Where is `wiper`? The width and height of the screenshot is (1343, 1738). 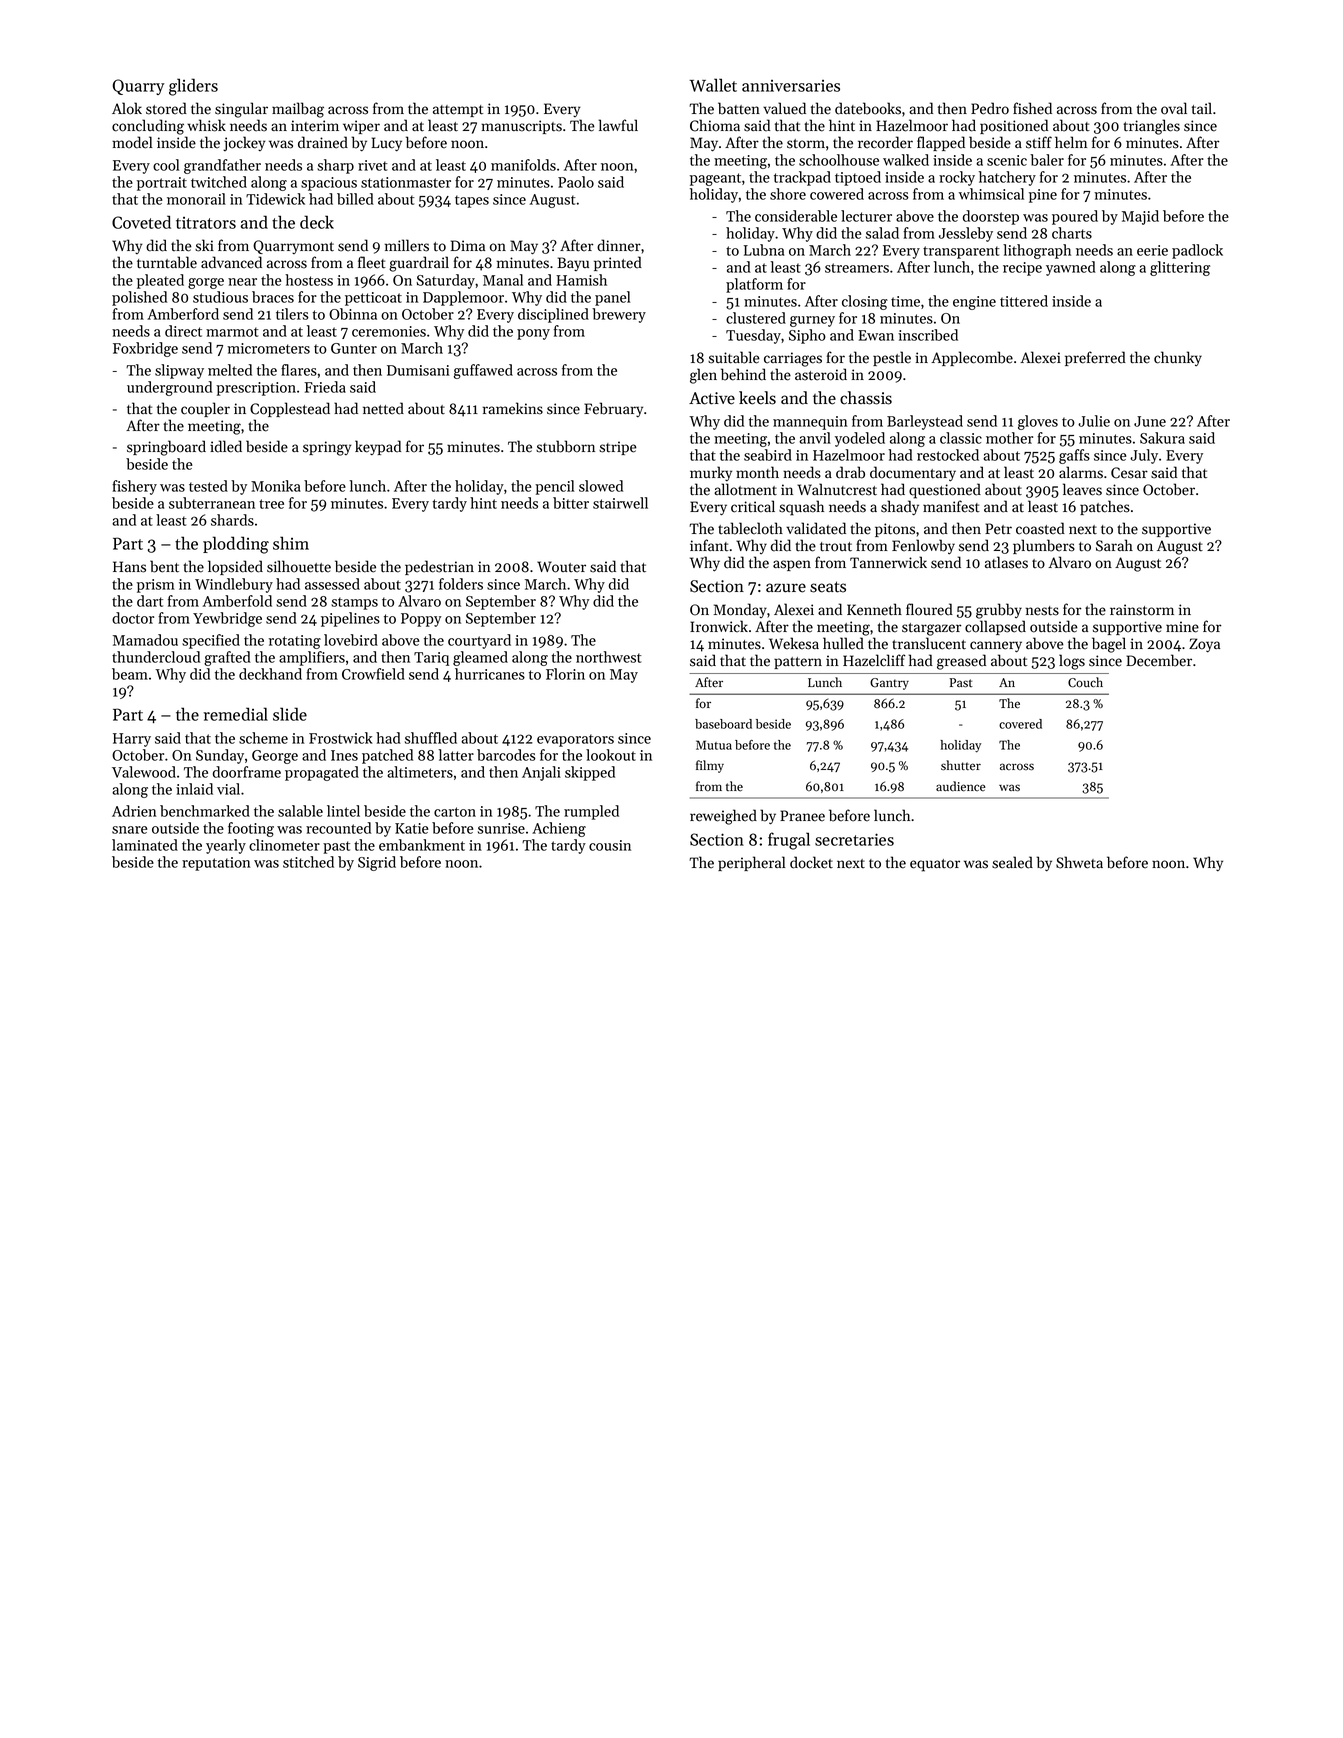 wiper is located at coordinates (361, 127).
